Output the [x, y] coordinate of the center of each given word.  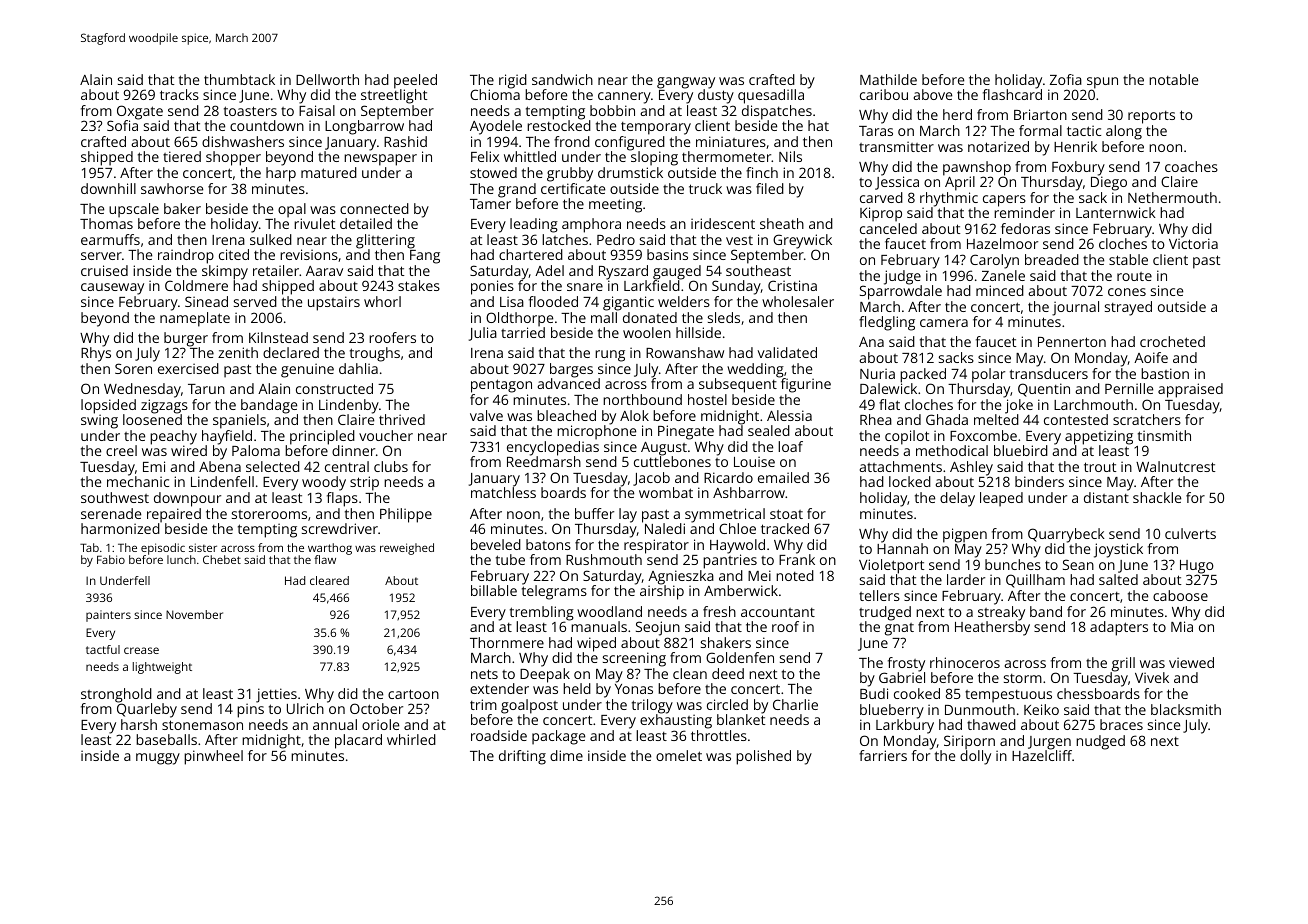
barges [571, 370]
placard [358, 741]
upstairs [334, 303]
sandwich [562, 79]
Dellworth [327, 79]
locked [910, 481]
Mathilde [888, 79]
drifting [522, 757]
